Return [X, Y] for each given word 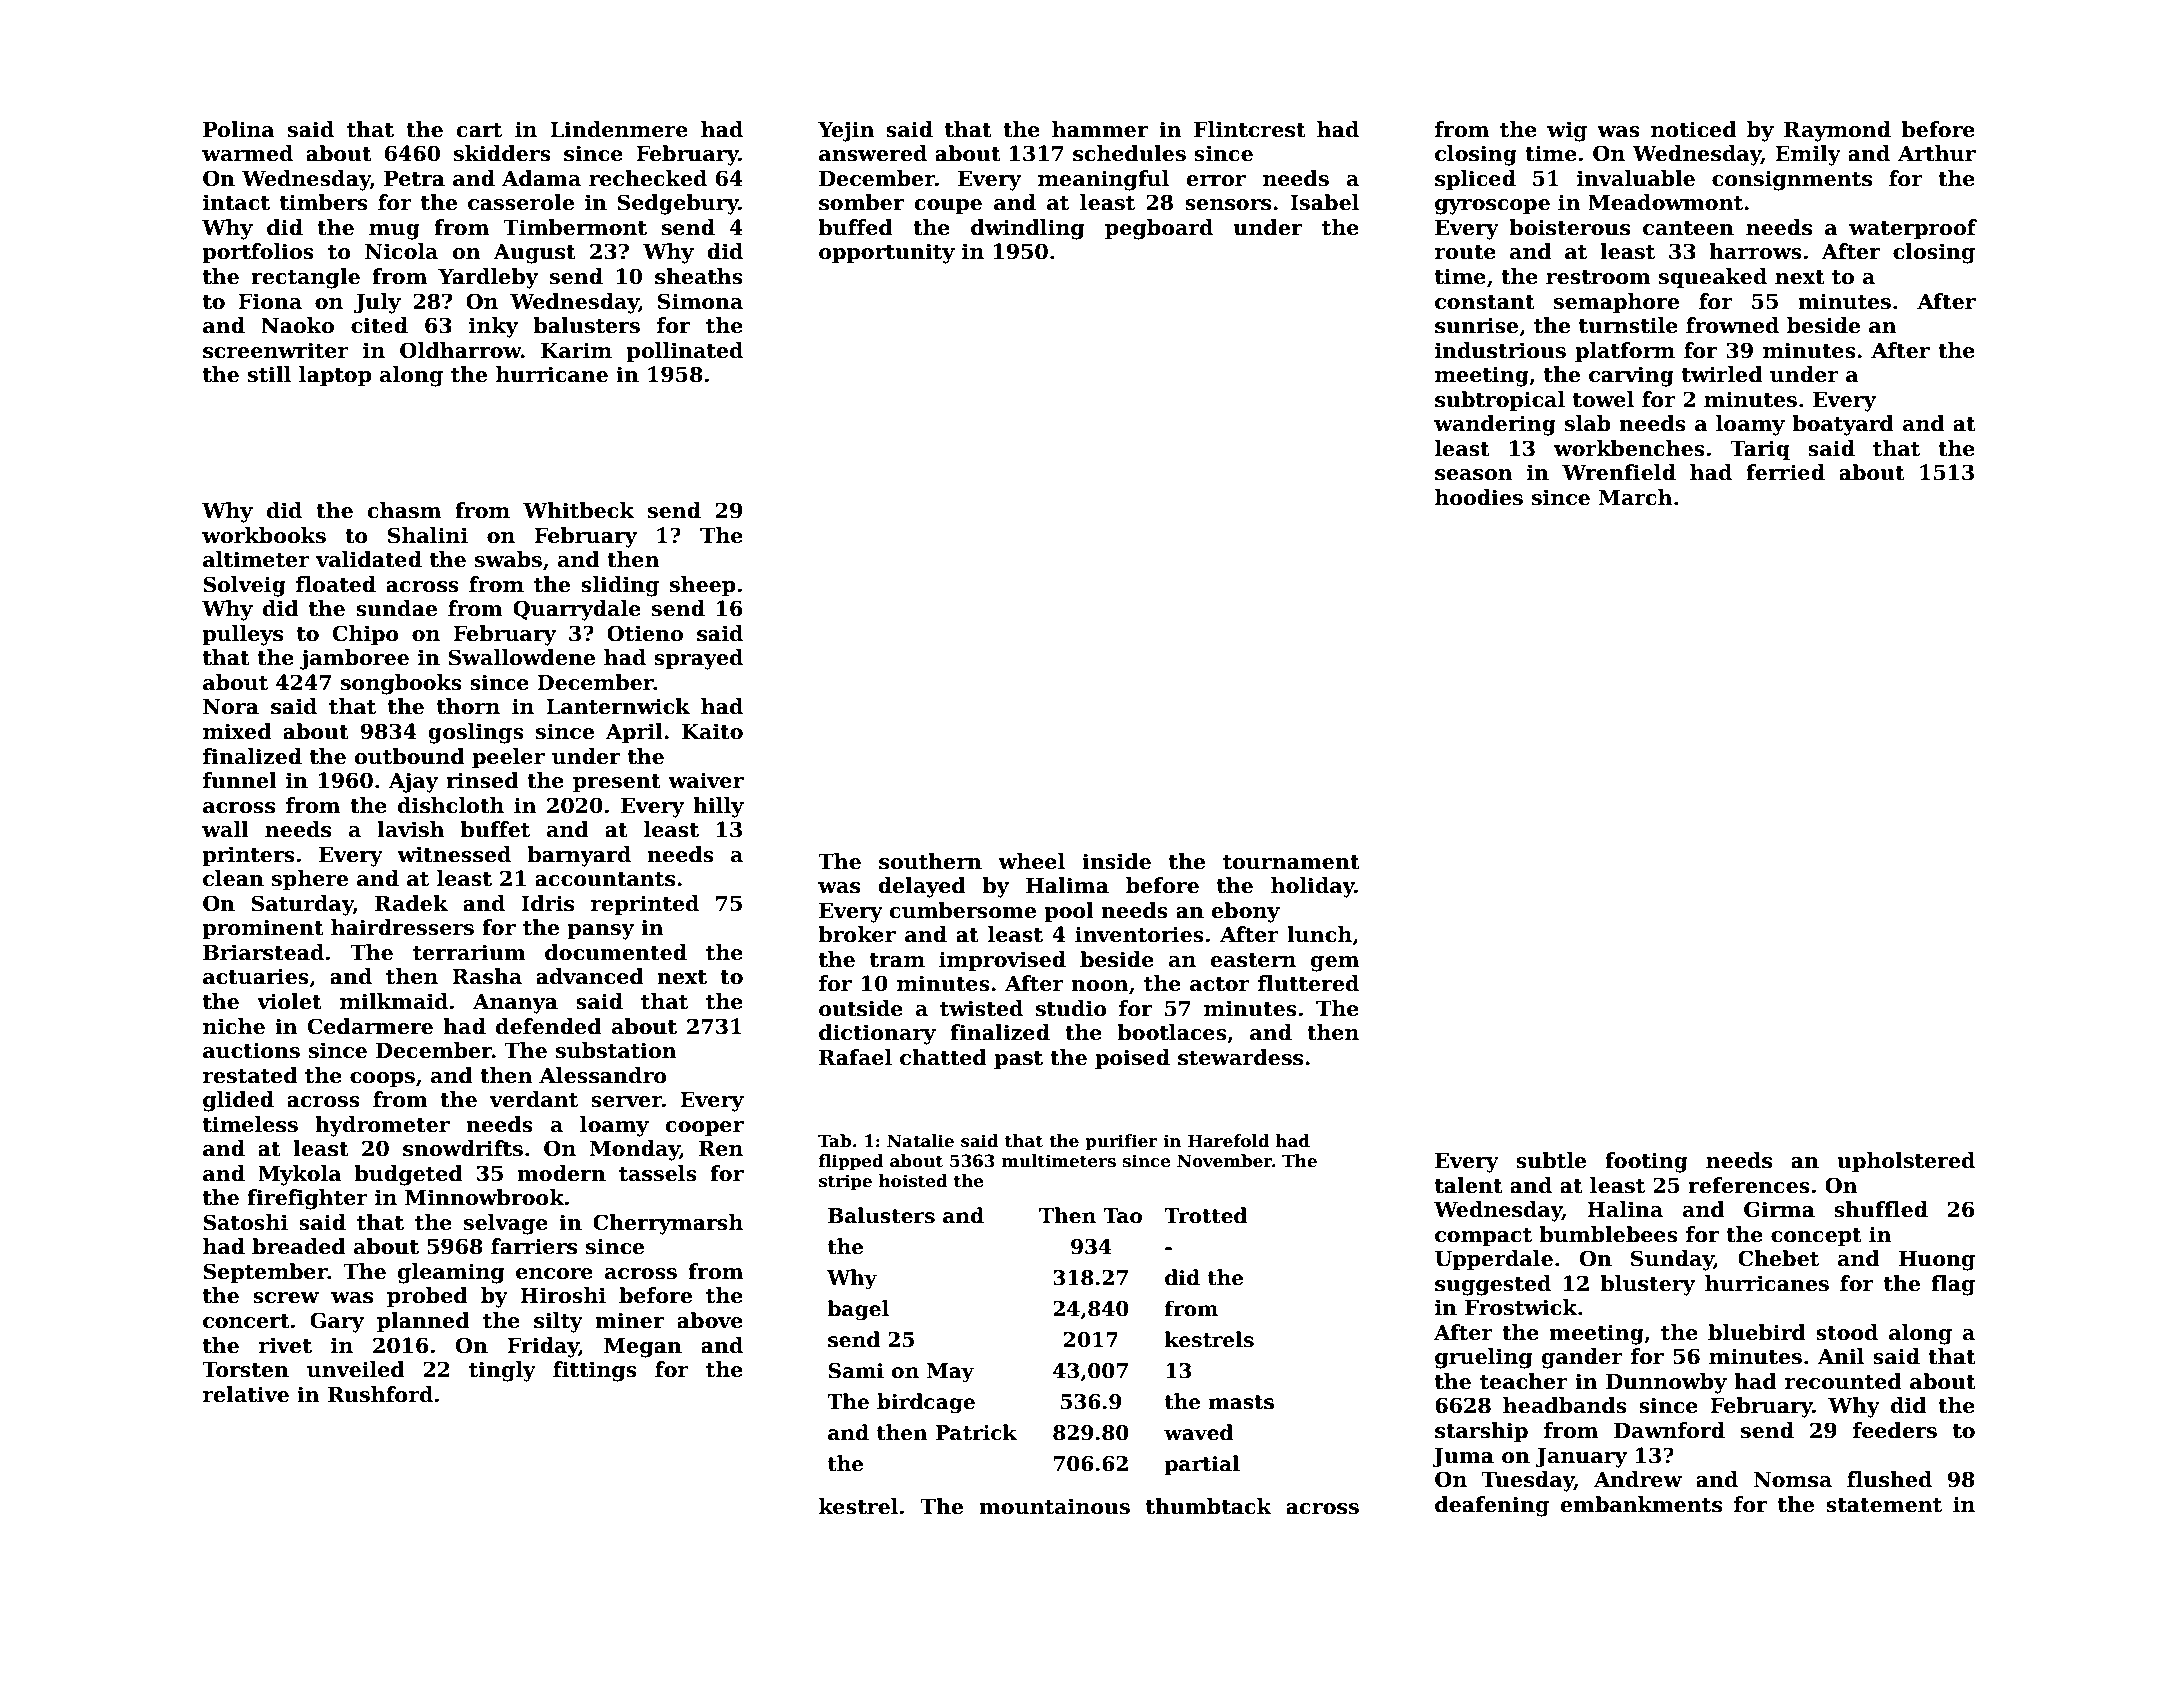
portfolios [258, 253]
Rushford [380, 1394]
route [1465, 252]
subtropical [1500, 401]
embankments [1641, 1504]
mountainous [1054, 1506]
